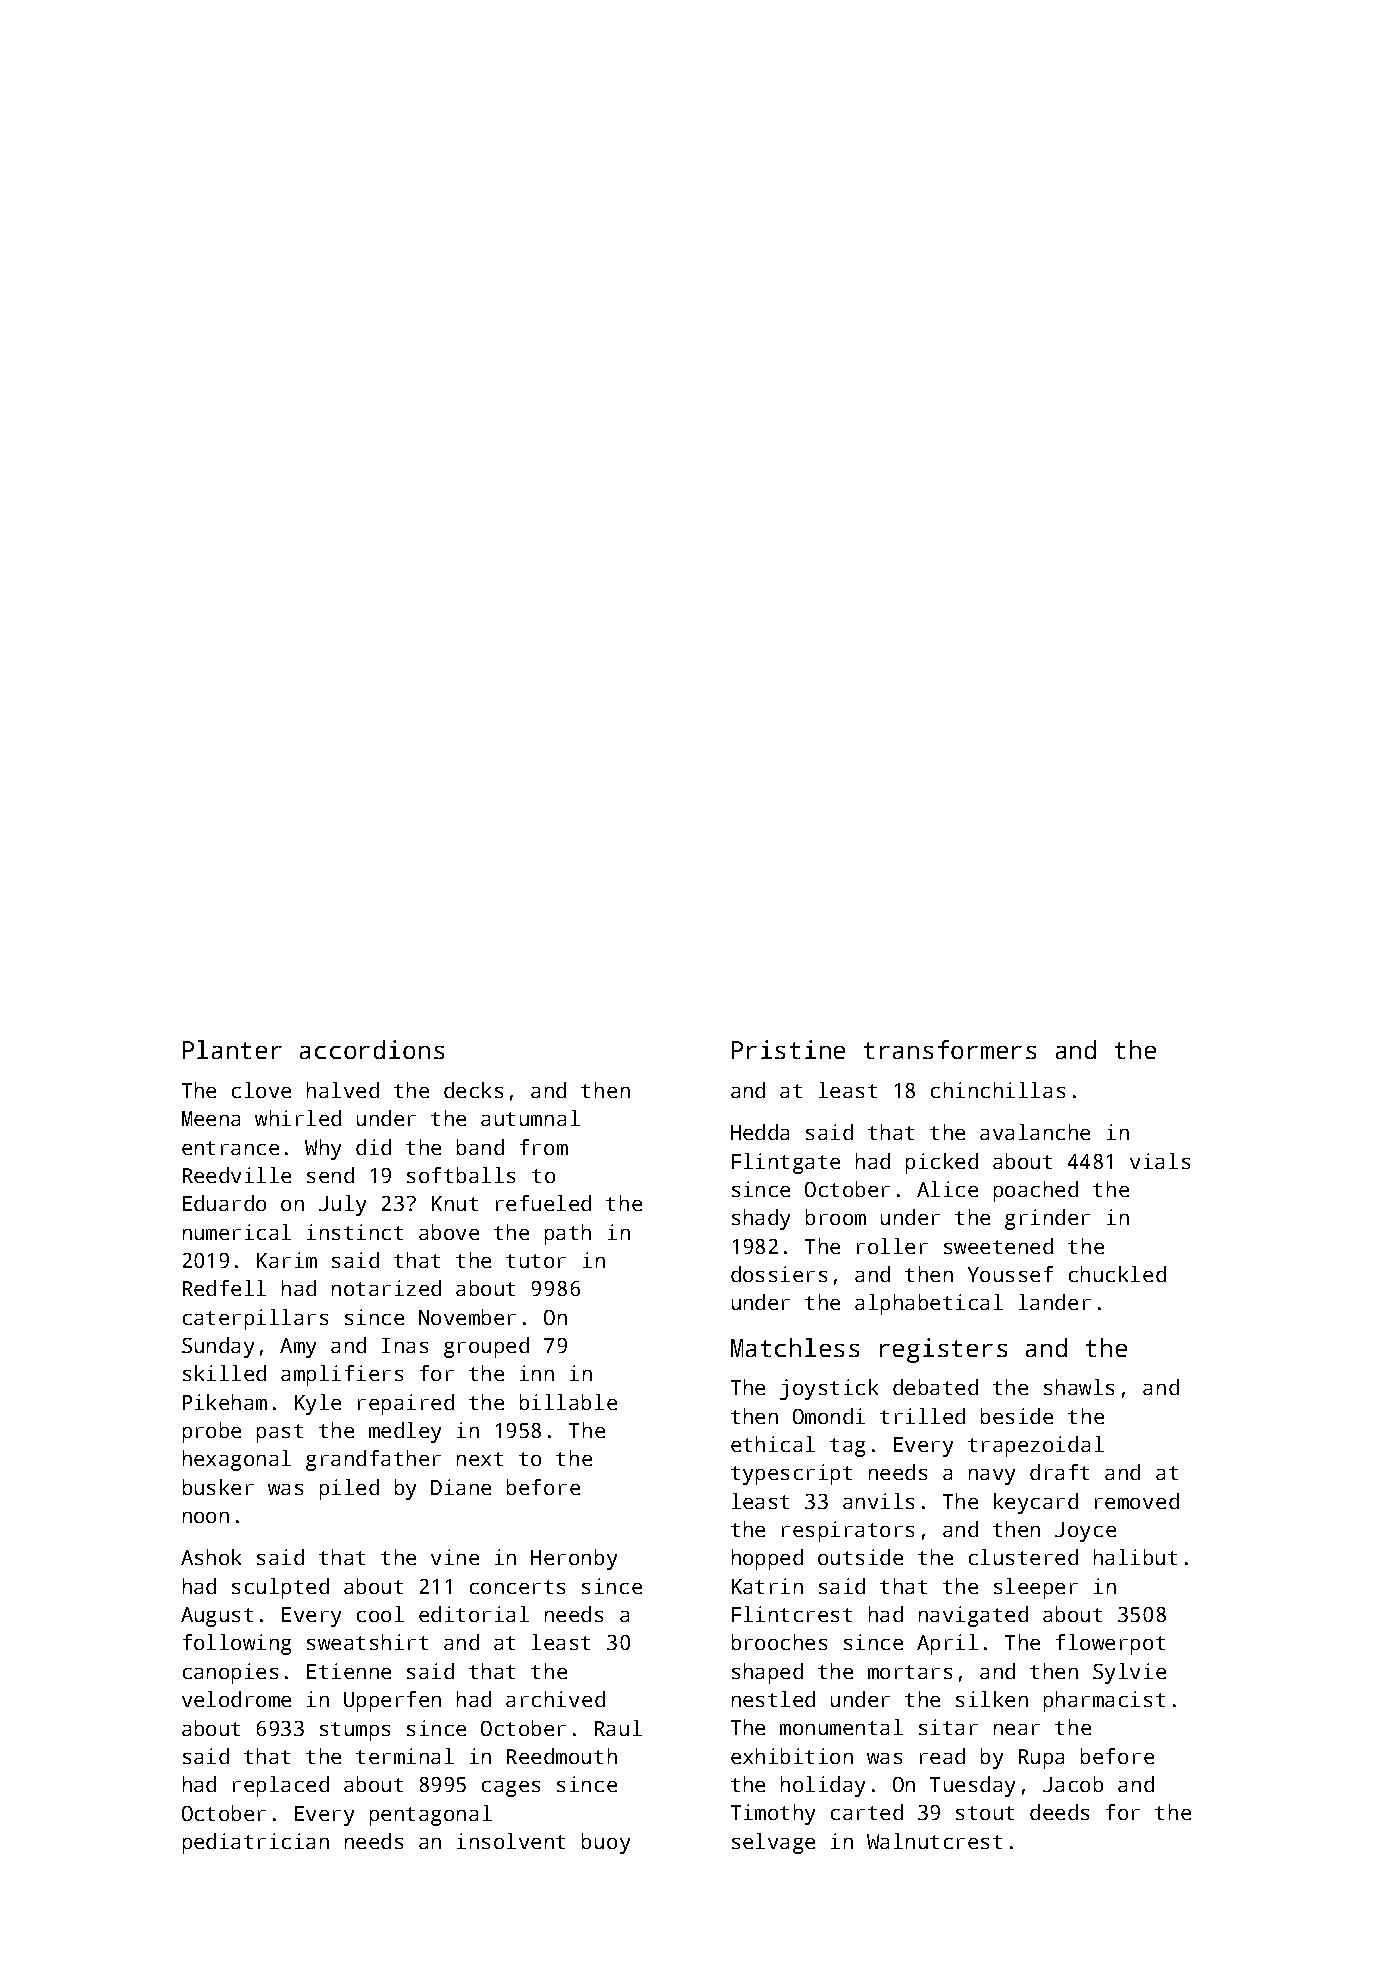 The width and height of the screenshot is (1386, 1969). Describe the element at coordinates (211, 1118) in the screenshot. I see `Meena` at that location.
